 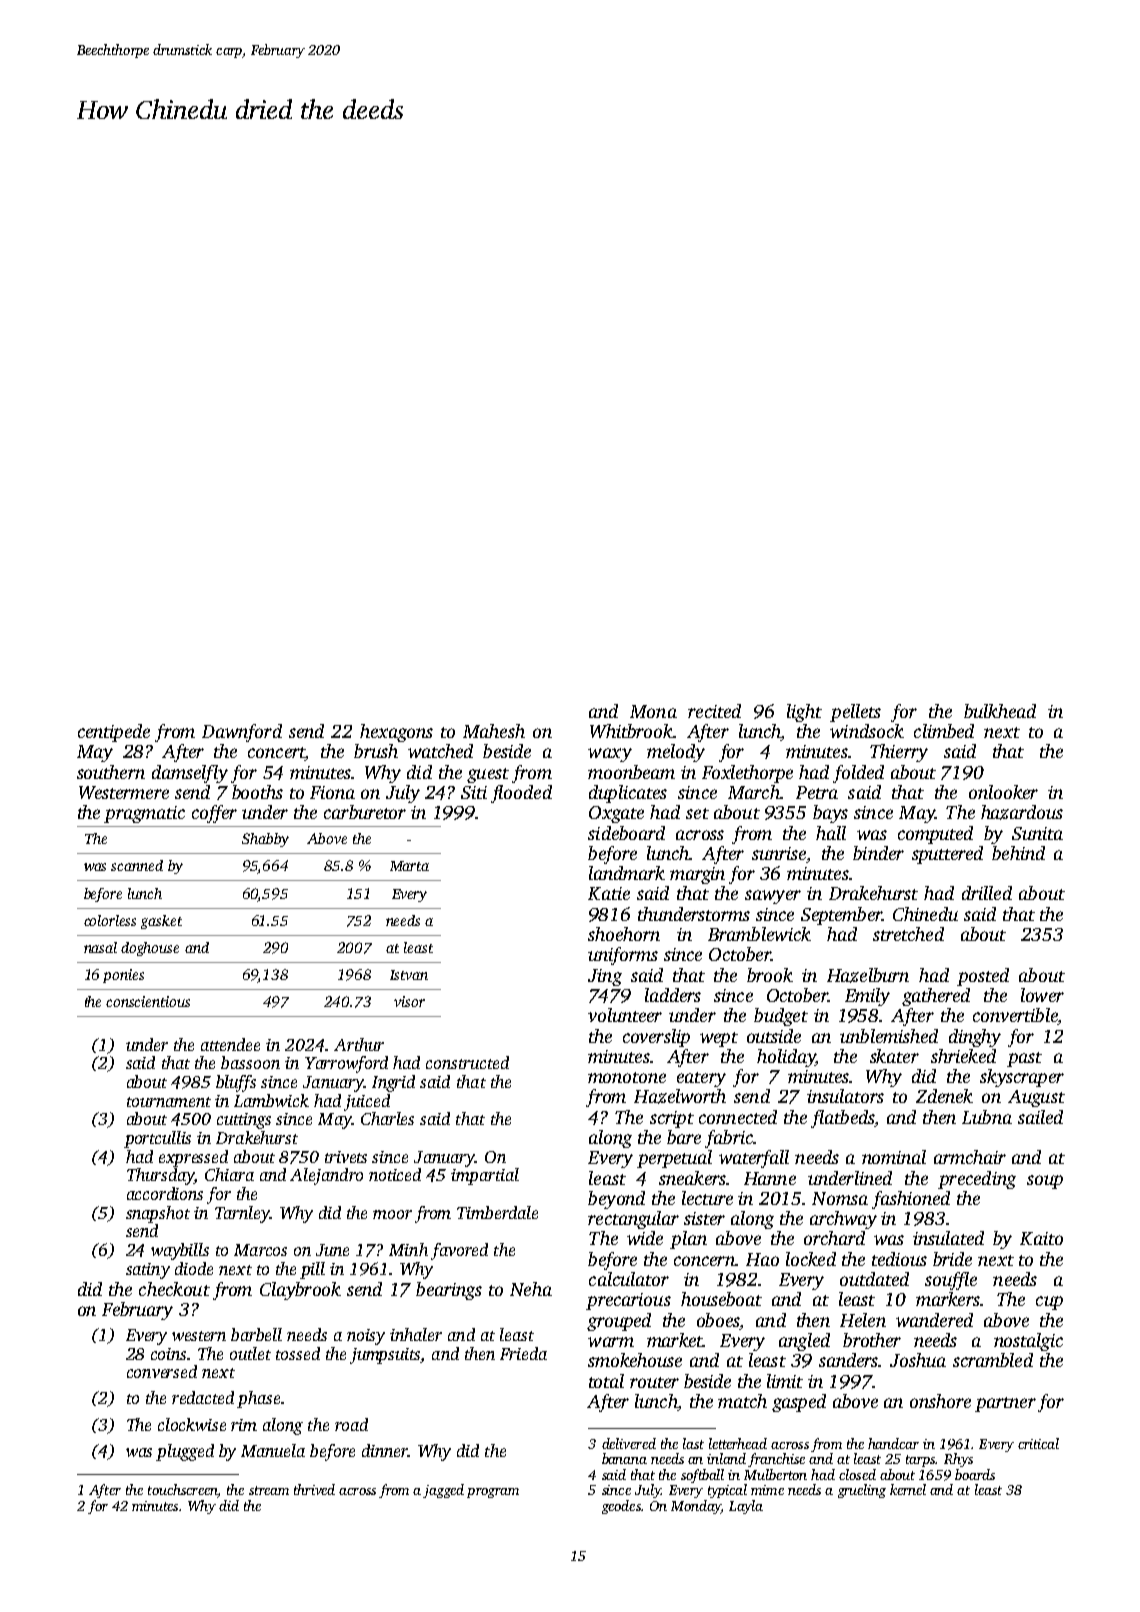 I want to click on Timberdale, so click(x=497, y=1212).
